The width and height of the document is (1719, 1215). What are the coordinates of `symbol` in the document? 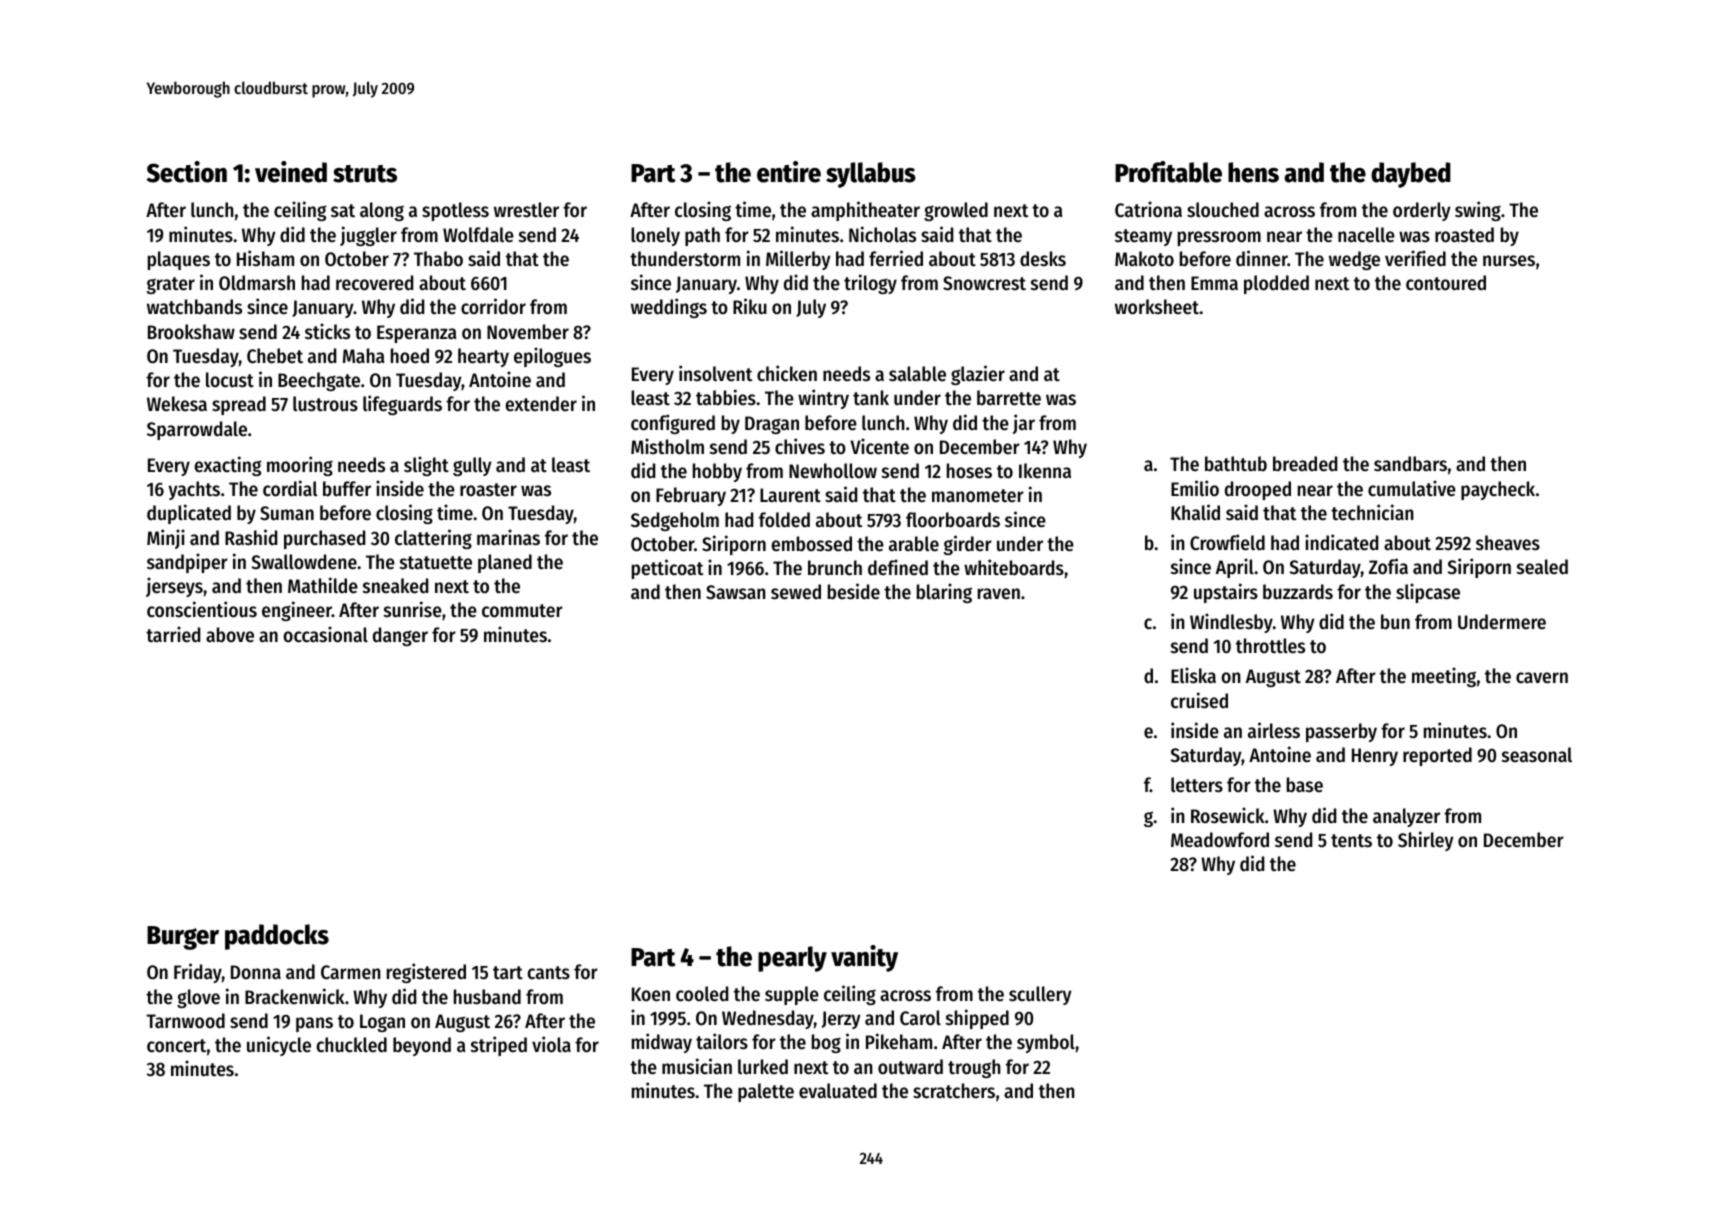 It's located at (1046, 1043).
